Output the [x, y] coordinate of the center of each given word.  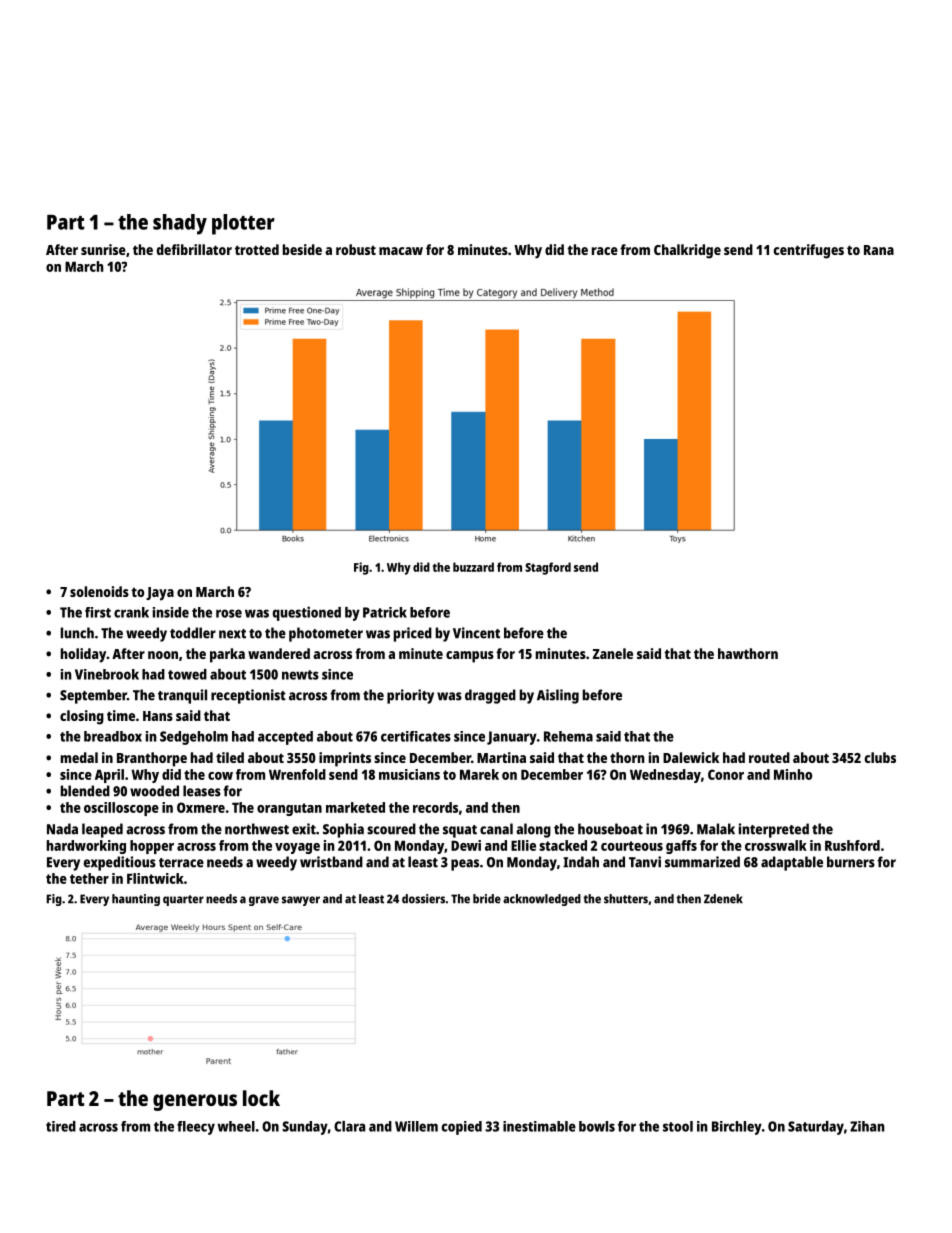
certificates [416, 736]
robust [356, 249]
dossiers [423, 899]
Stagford [548, 568]
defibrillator [194, 249]
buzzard [473, 567]
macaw [401, 251]
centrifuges [809, 251]
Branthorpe [152, 759]
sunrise [103, 249]
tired [61, 1126]
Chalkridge [687, 251]
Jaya [160, 594]
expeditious [120, 863]
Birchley [737, 1128]
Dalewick [691, 757]
